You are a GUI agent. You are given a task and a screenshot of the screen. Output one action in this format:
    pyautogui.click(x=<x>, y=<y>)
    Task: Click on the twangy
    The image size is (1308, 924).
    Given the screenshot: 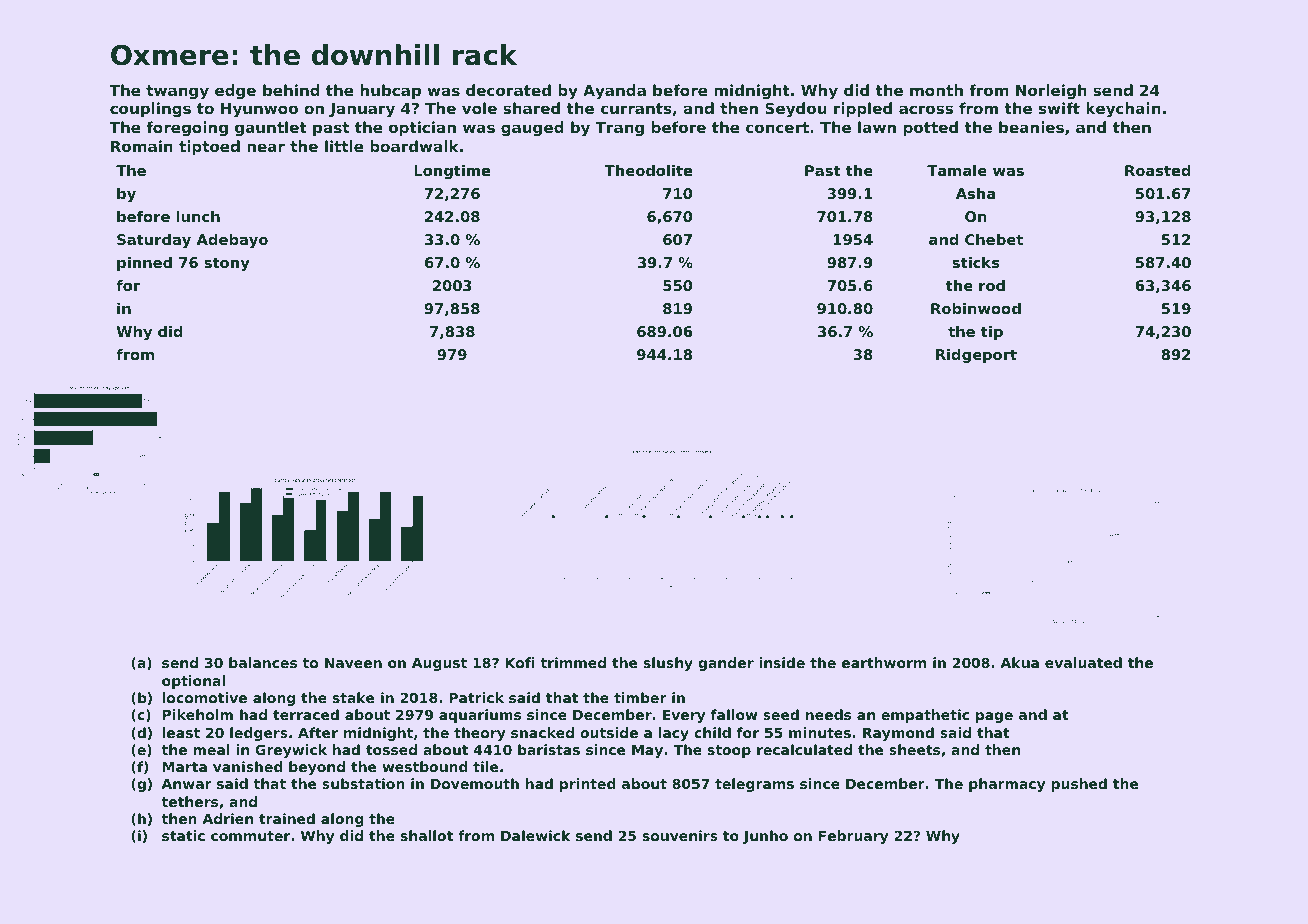 What is the action you would take?
    pyautogui.click(x=177, y=92)
